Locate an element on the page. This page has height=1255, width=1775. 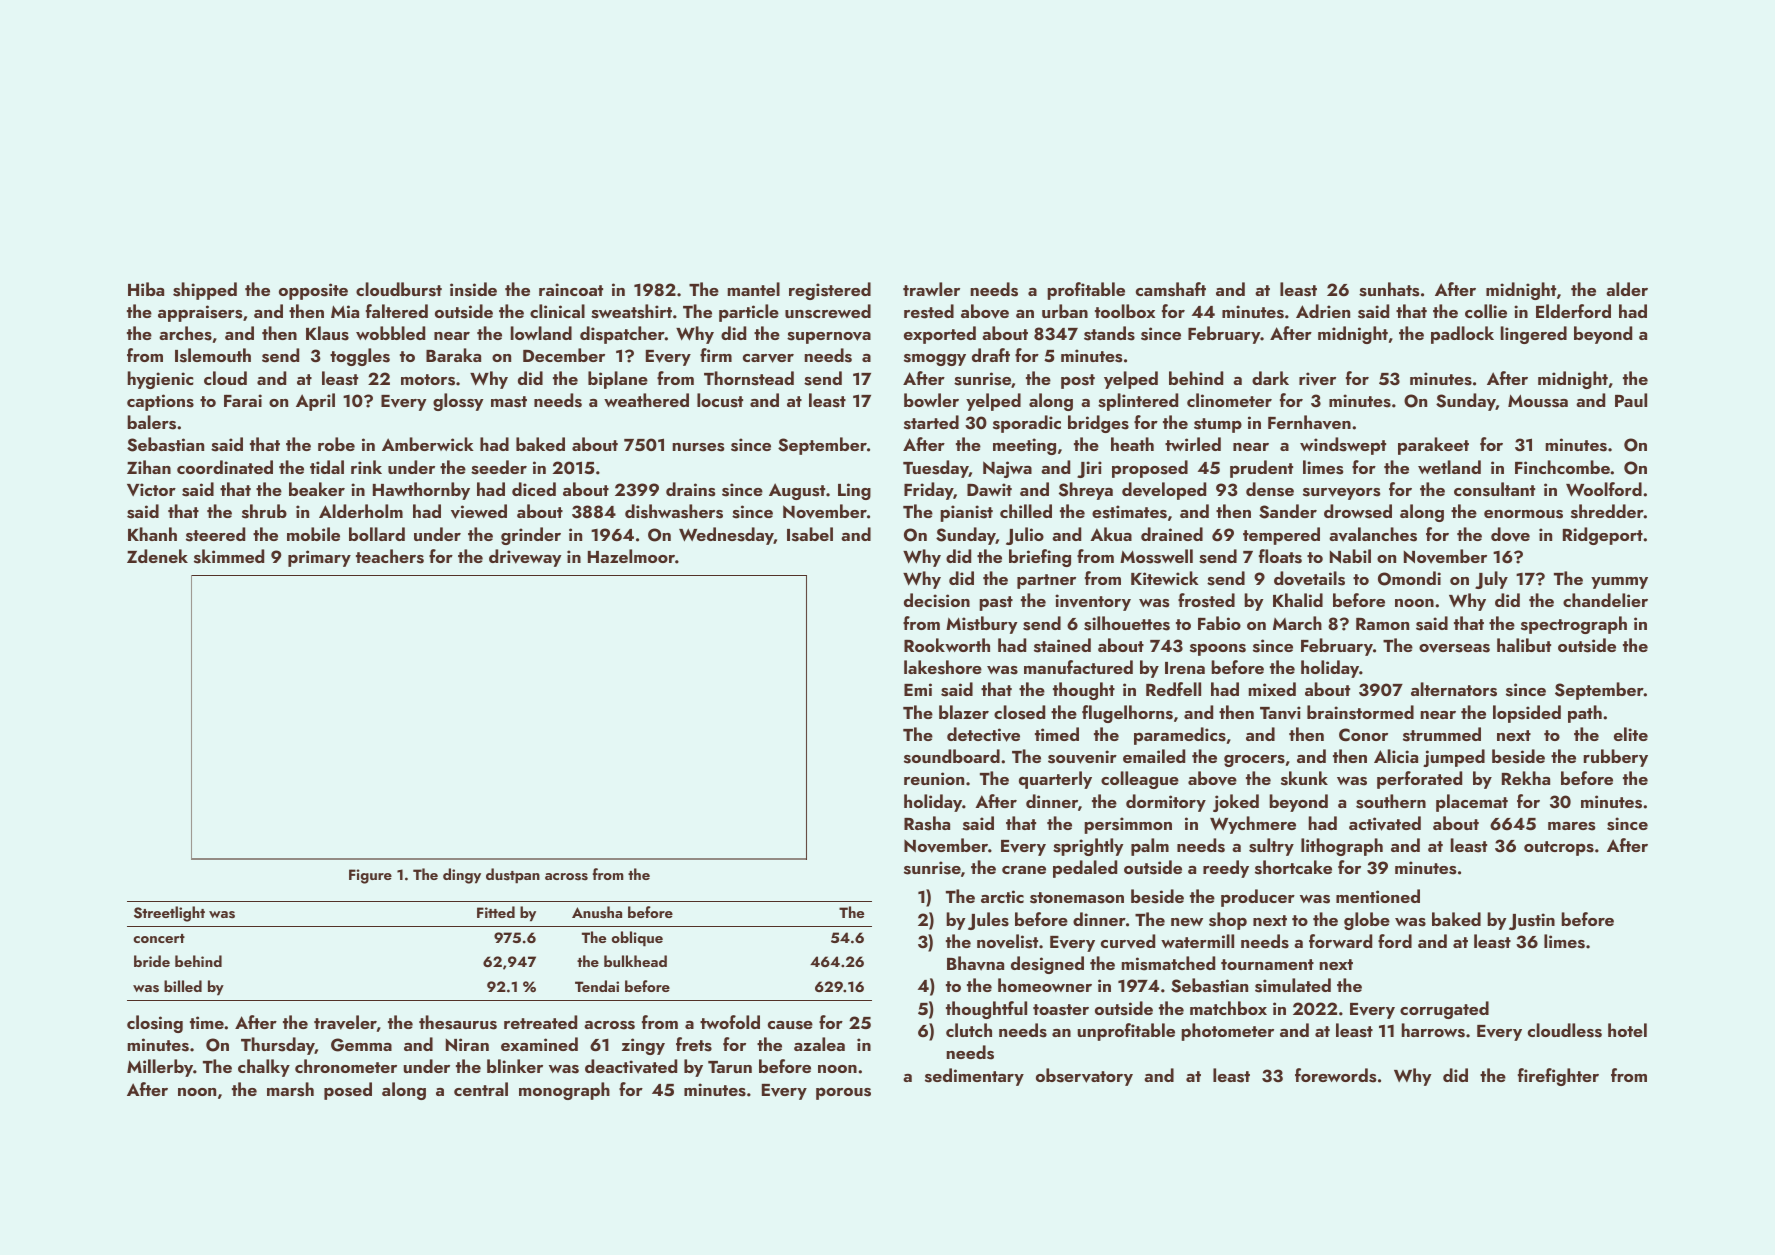
teachers is located at coordinates (390, 556).
